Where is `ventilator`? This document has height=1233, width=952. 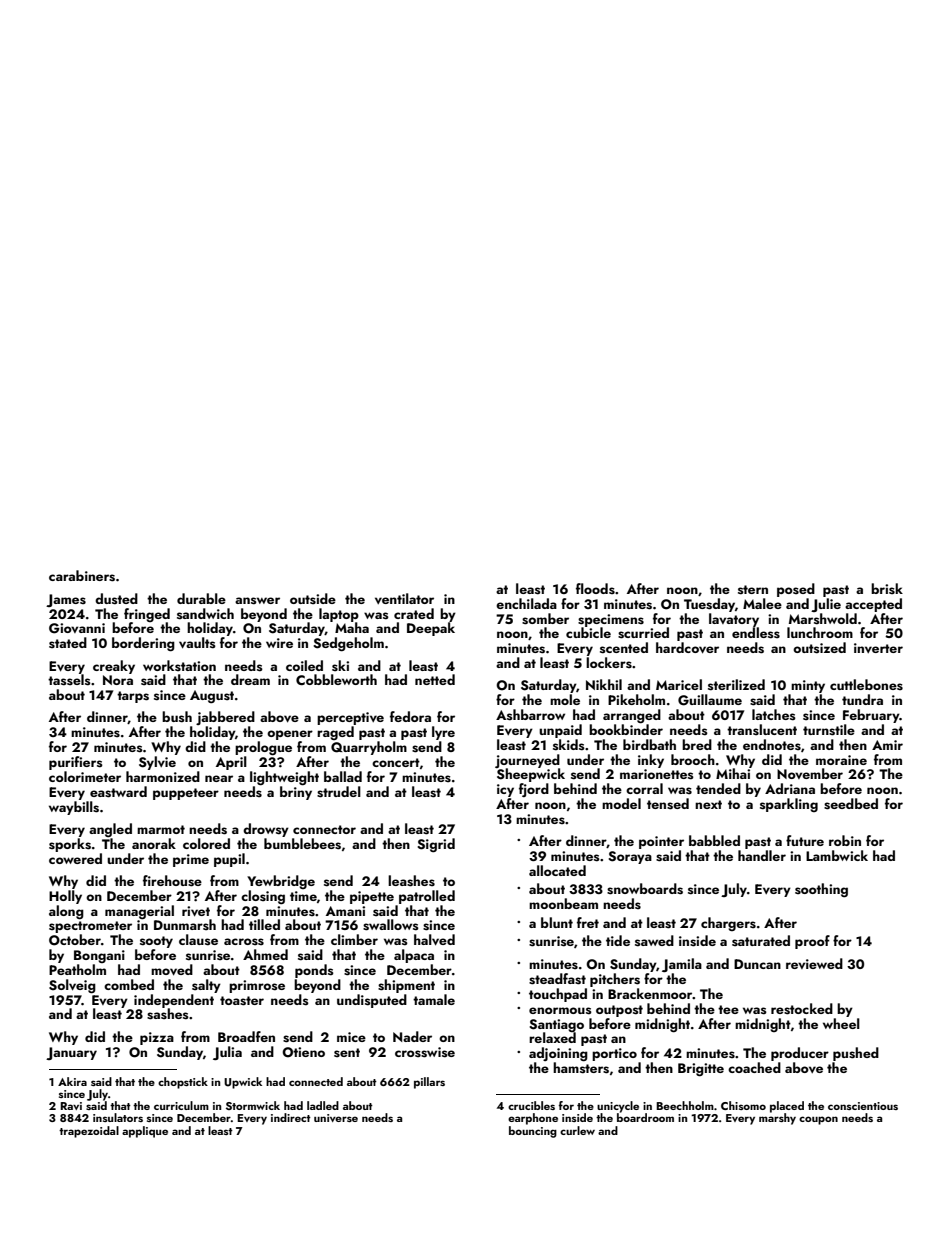 ventilator is located at coordinates (404, 598).
